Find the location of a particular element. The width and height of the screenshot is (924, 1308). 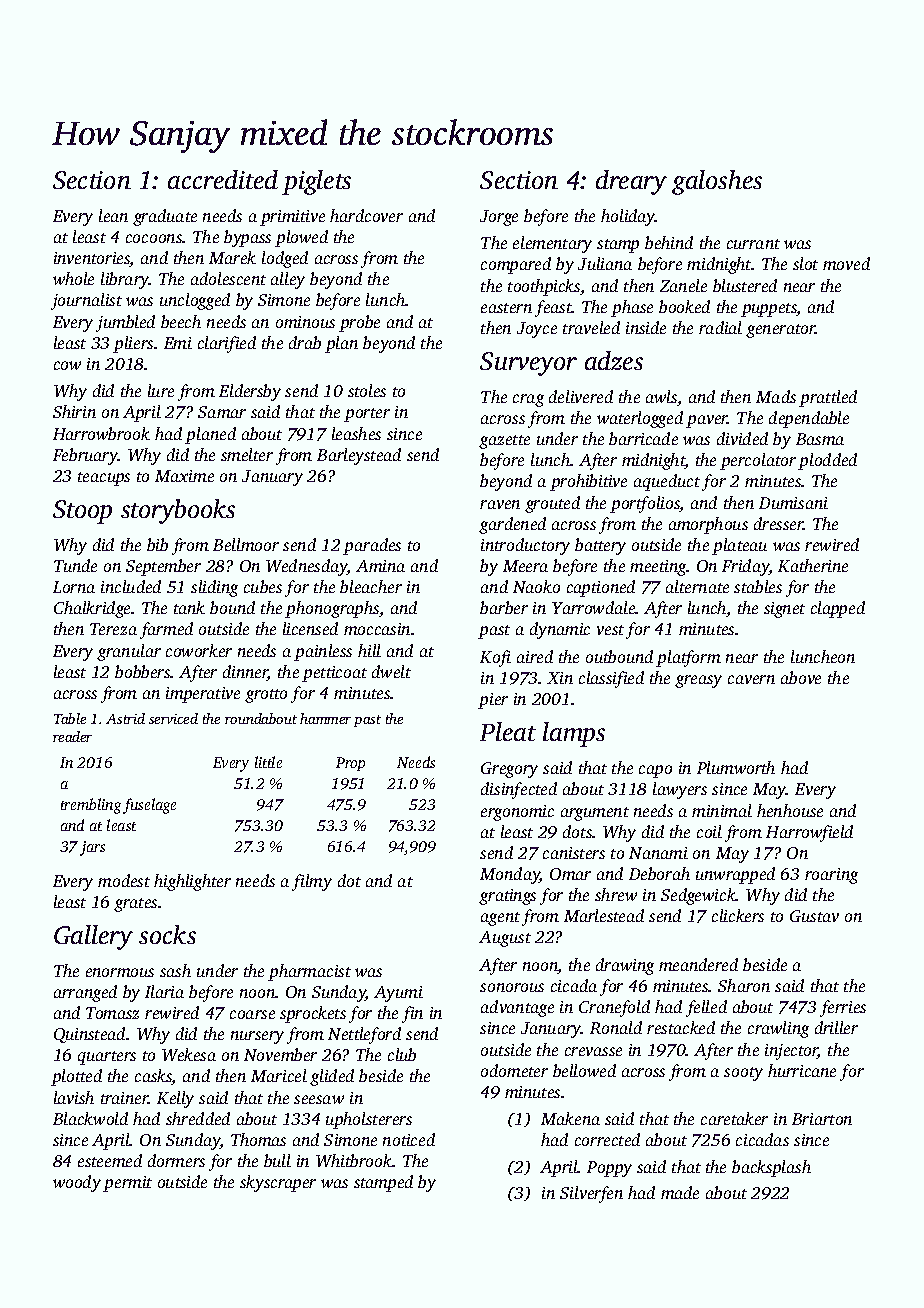

September is located at coordinates (163, 567).
